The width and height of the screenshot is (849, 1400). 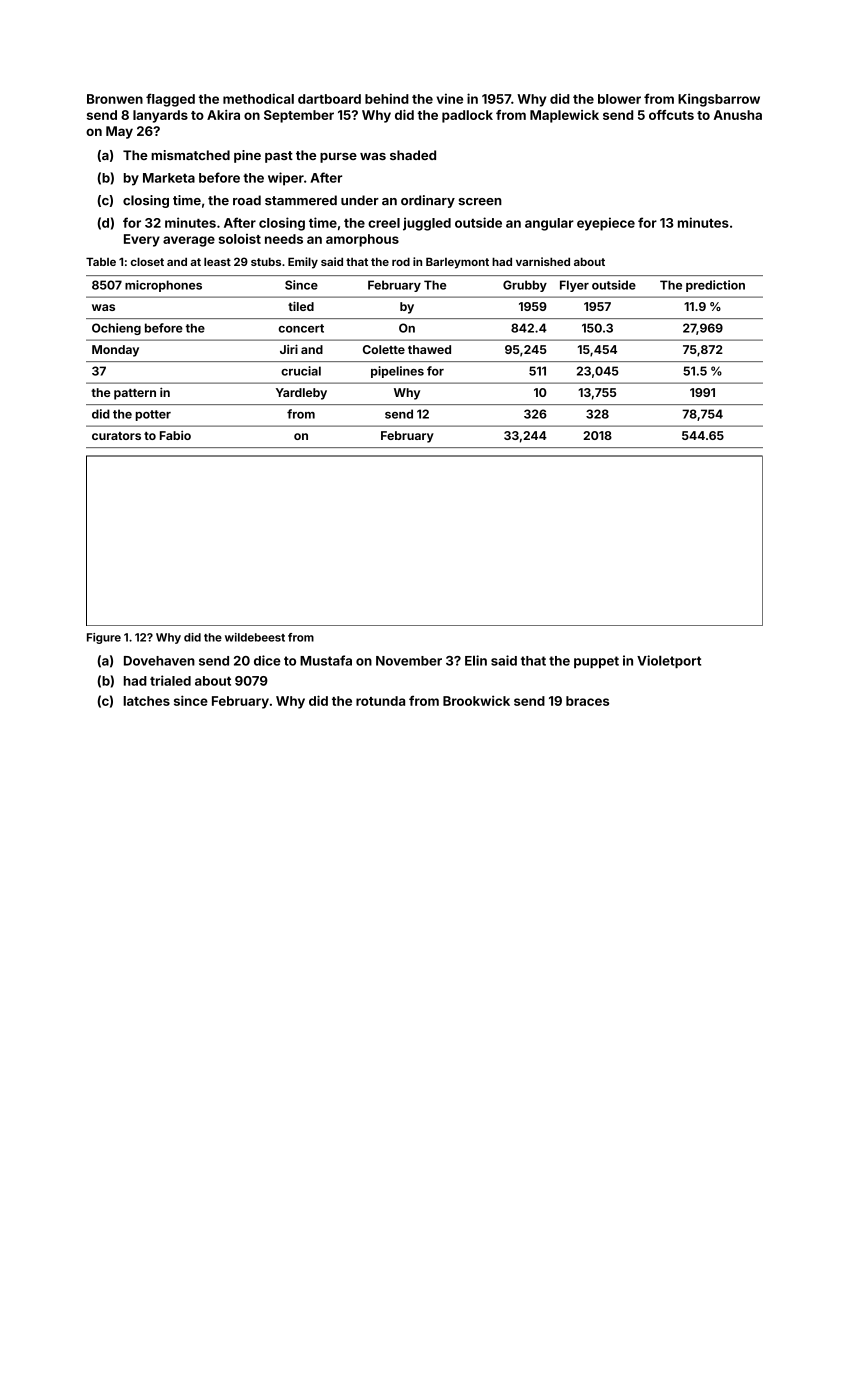 What do you see at coordinates (255, 637) in the screenshot?
I see `wildebeest` at bounding box center [255, 637].
